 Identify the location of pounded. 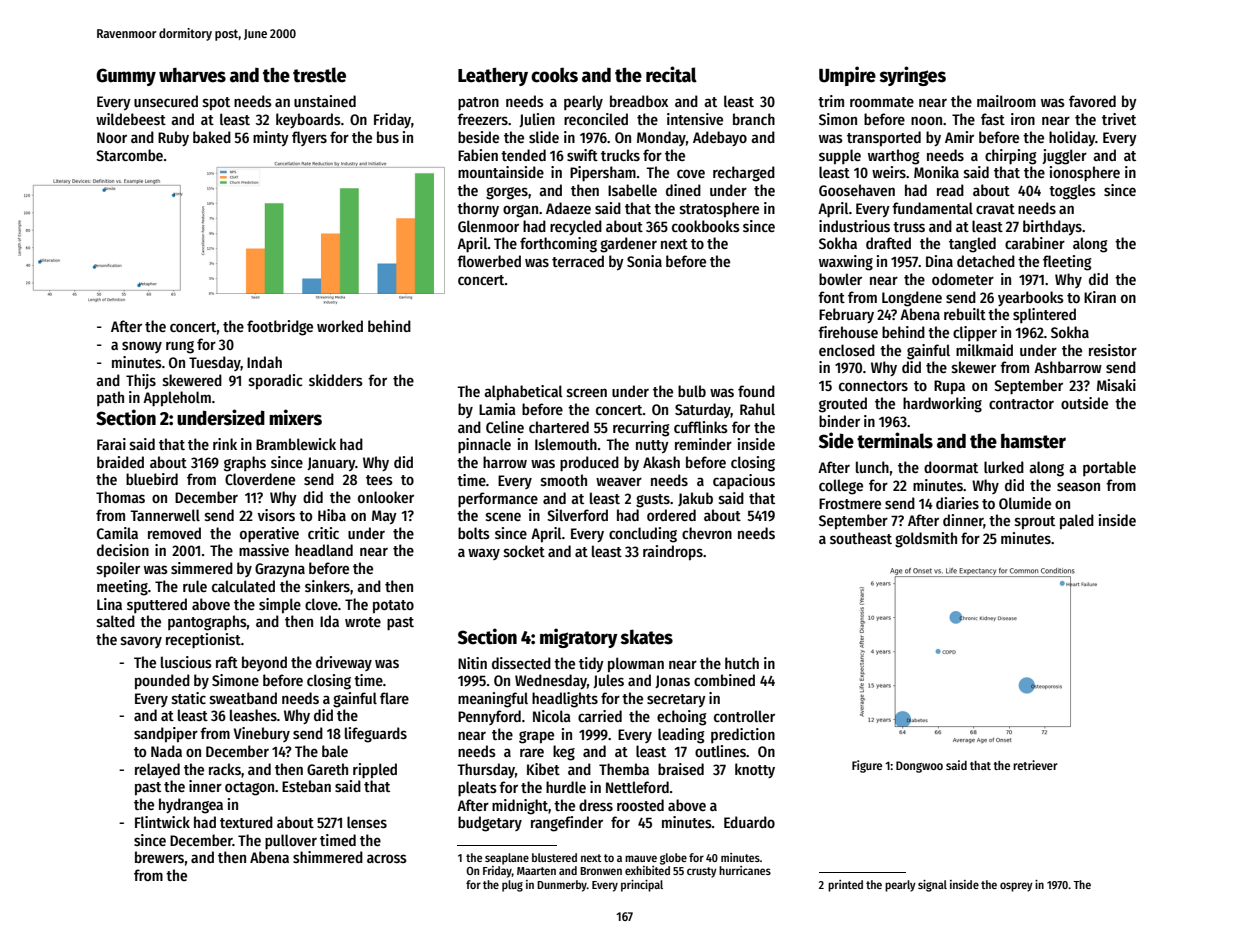
(162, 682).
